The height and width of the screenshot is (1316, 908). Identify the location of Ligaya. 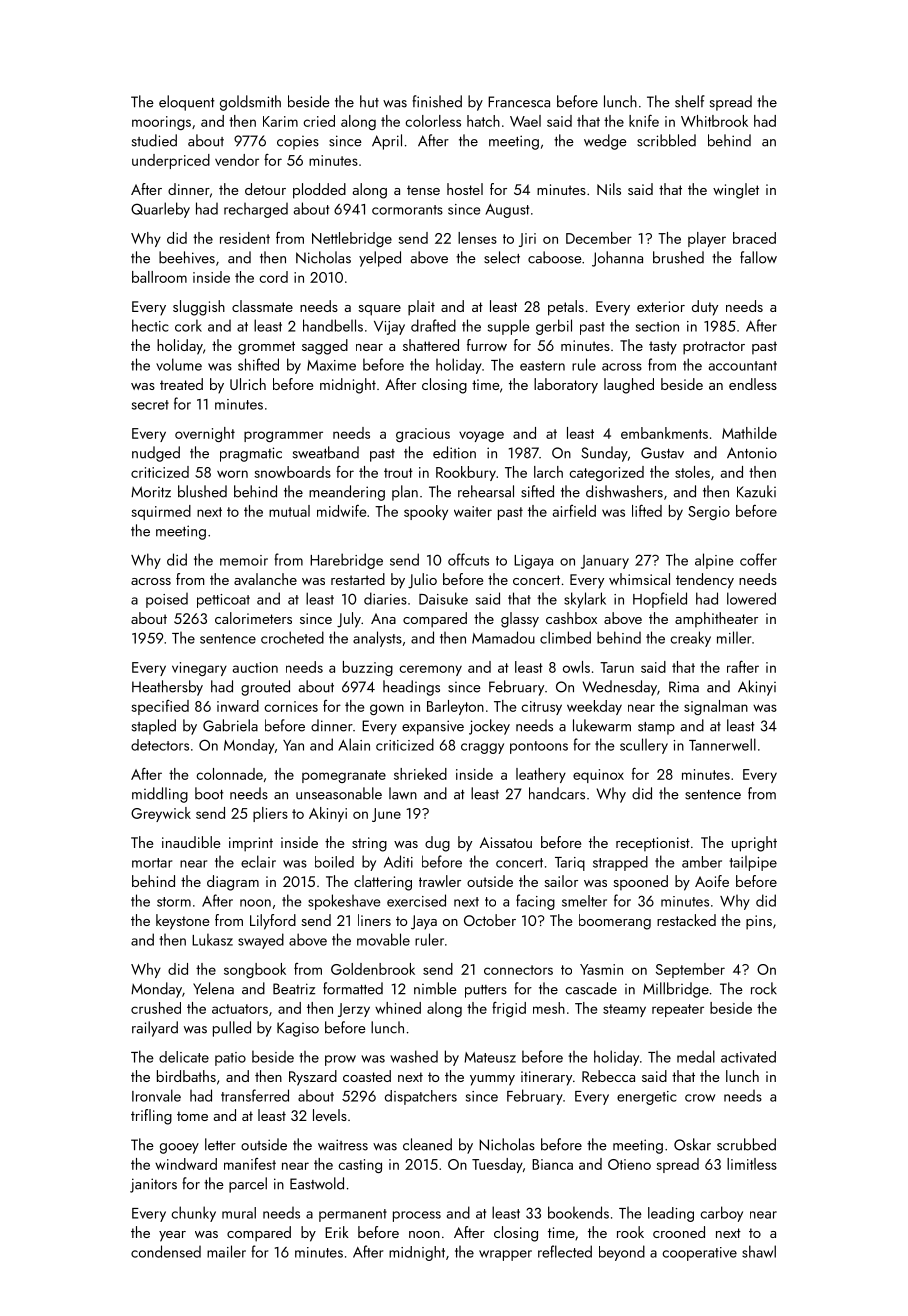
(533, 562).
